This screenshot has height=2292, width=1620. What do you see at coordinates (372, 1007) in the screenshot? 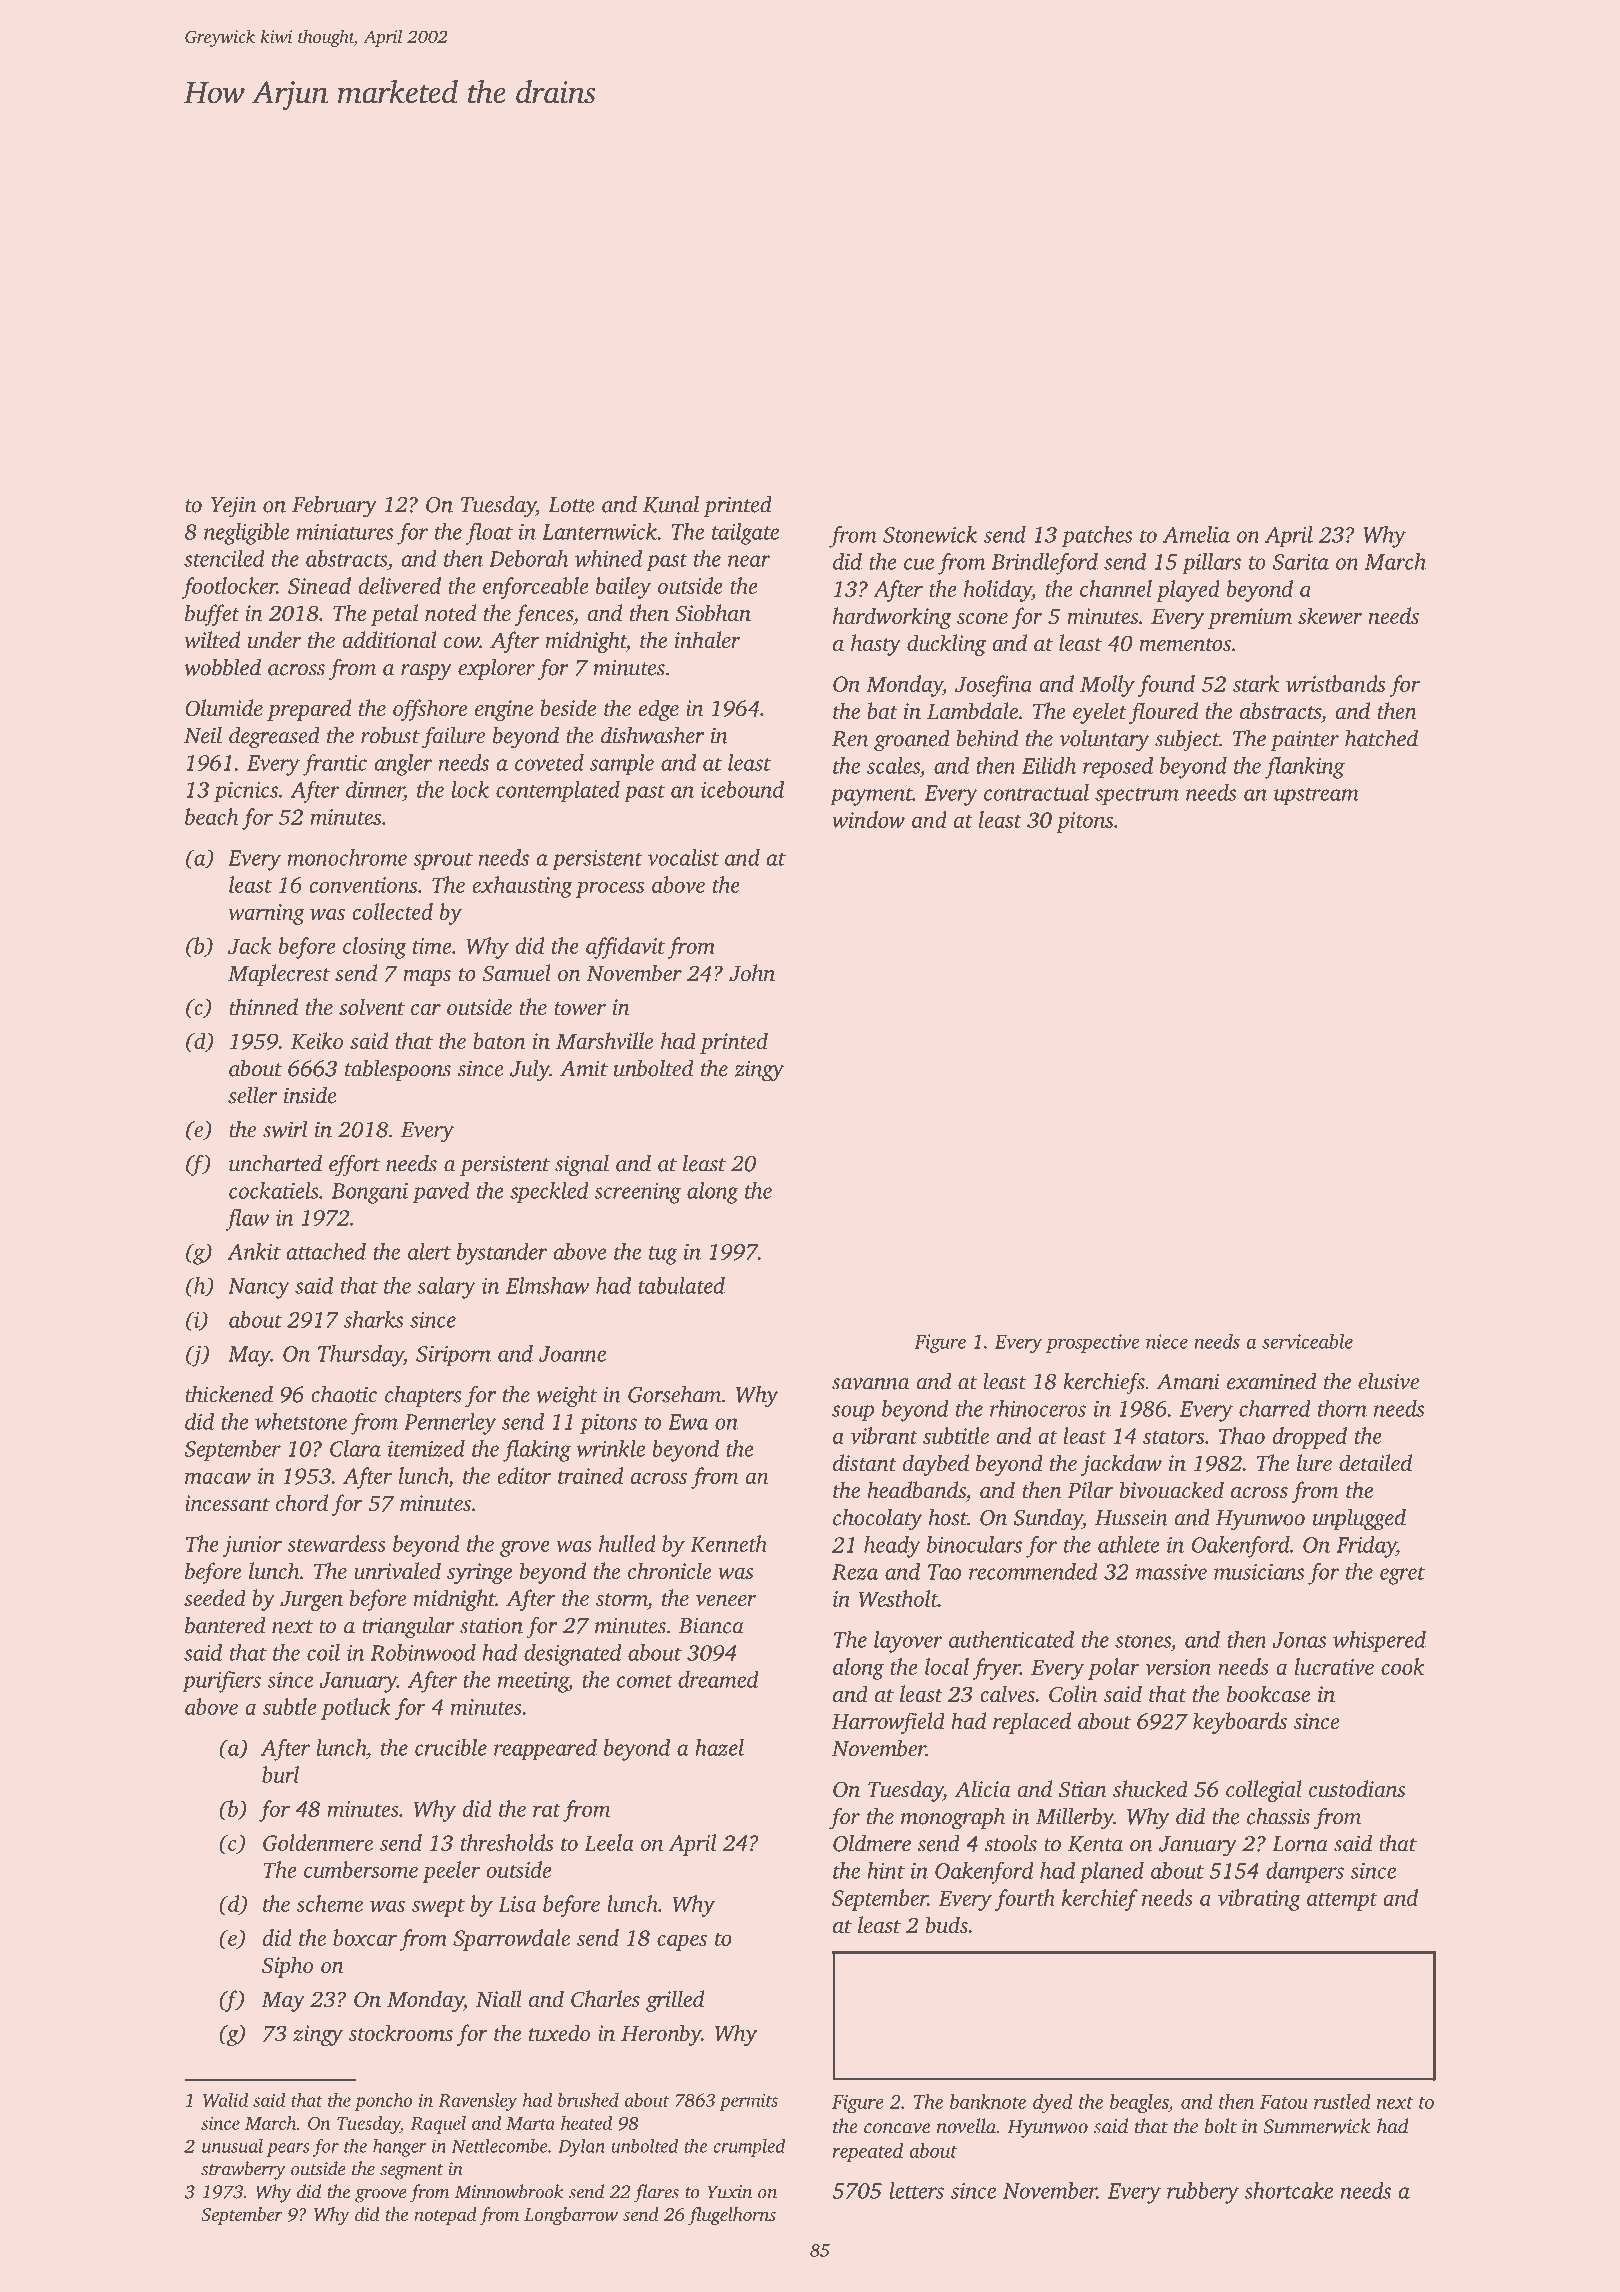
I see `solvent` at bounding box center [372, 1007].
